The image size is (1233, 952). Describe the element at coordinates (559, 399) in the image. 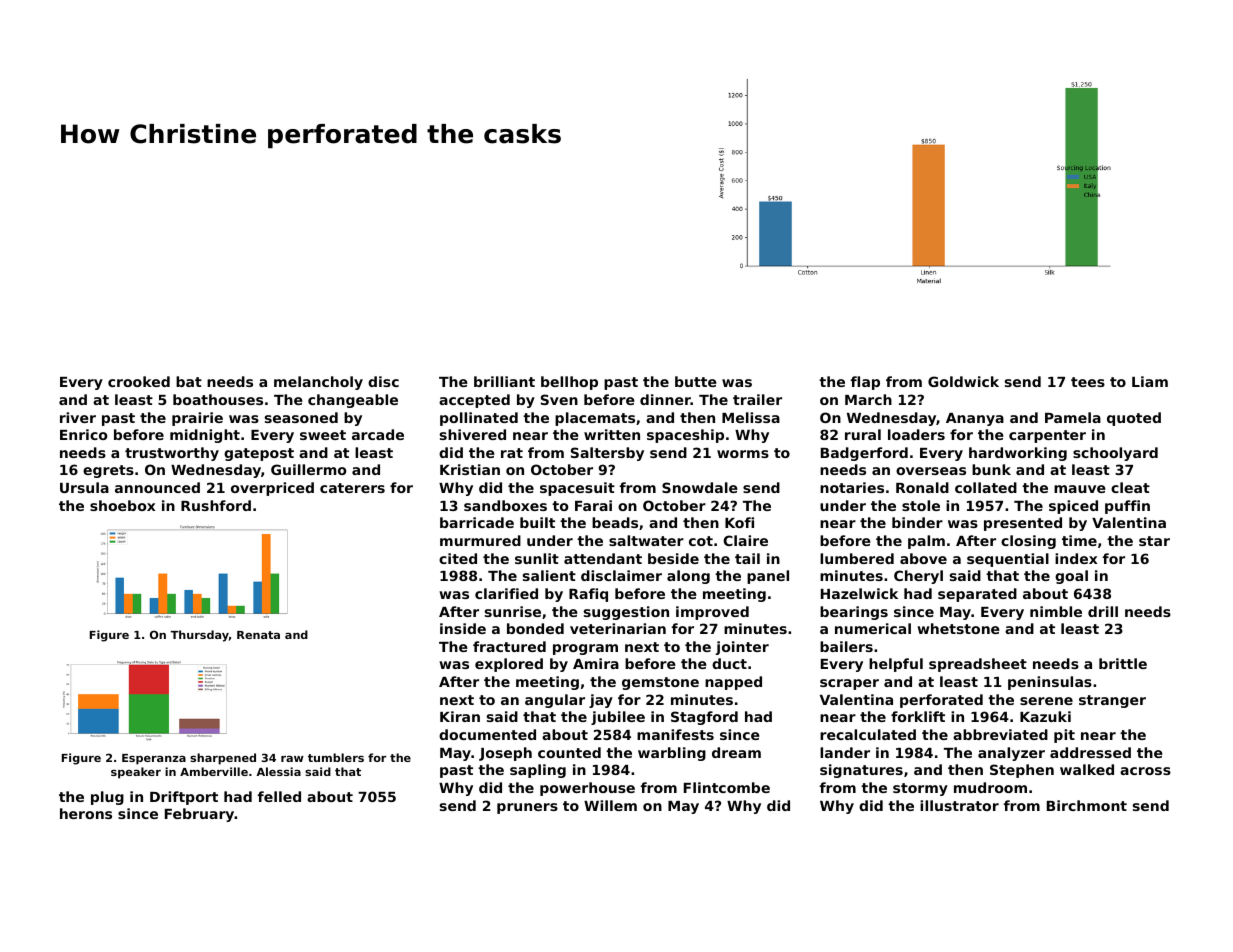

I see `Sven` at that location.
